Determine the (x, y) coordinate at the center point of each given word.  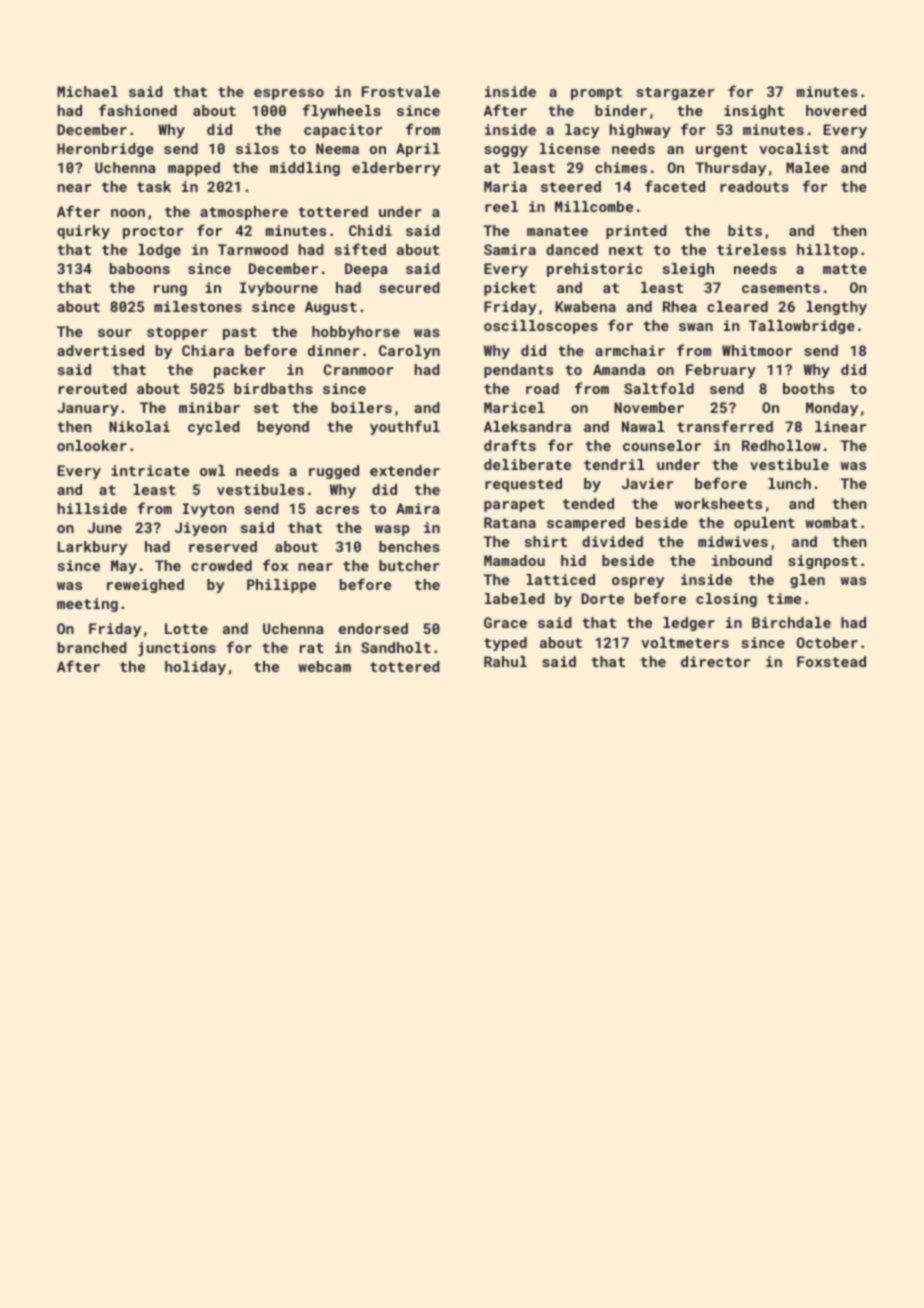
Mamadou (514, 560)
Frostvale (401, 91)
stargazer (675, 93)
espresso (289, 94)
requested (523, 485)
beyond (283, 428)
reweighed (145, 586)
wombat (831, 522)
